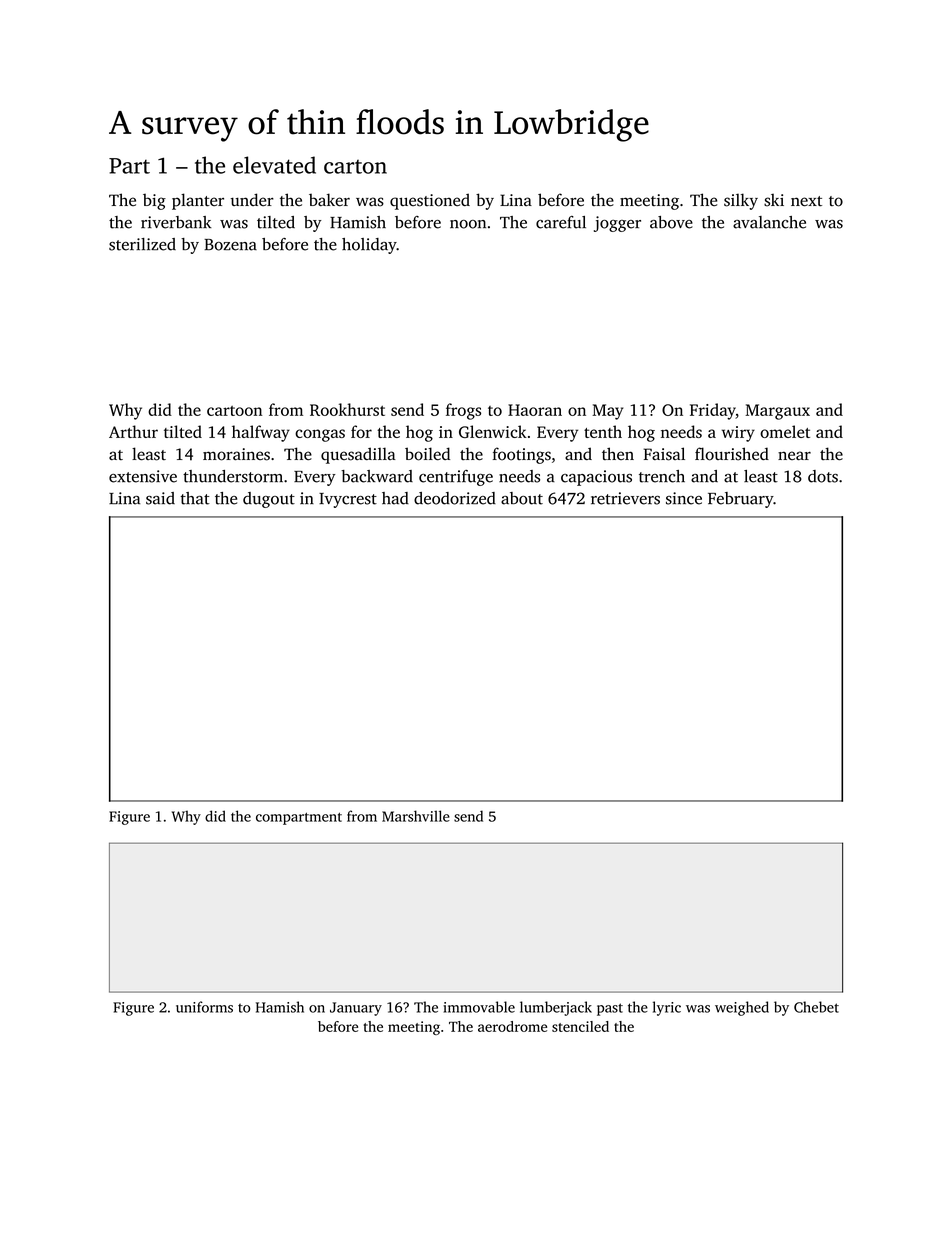 The image size is (952, 1233). What do you see at coordinates (430, 201) in the screenshot?
I see `questioned` at bounding box center [430, 201].
